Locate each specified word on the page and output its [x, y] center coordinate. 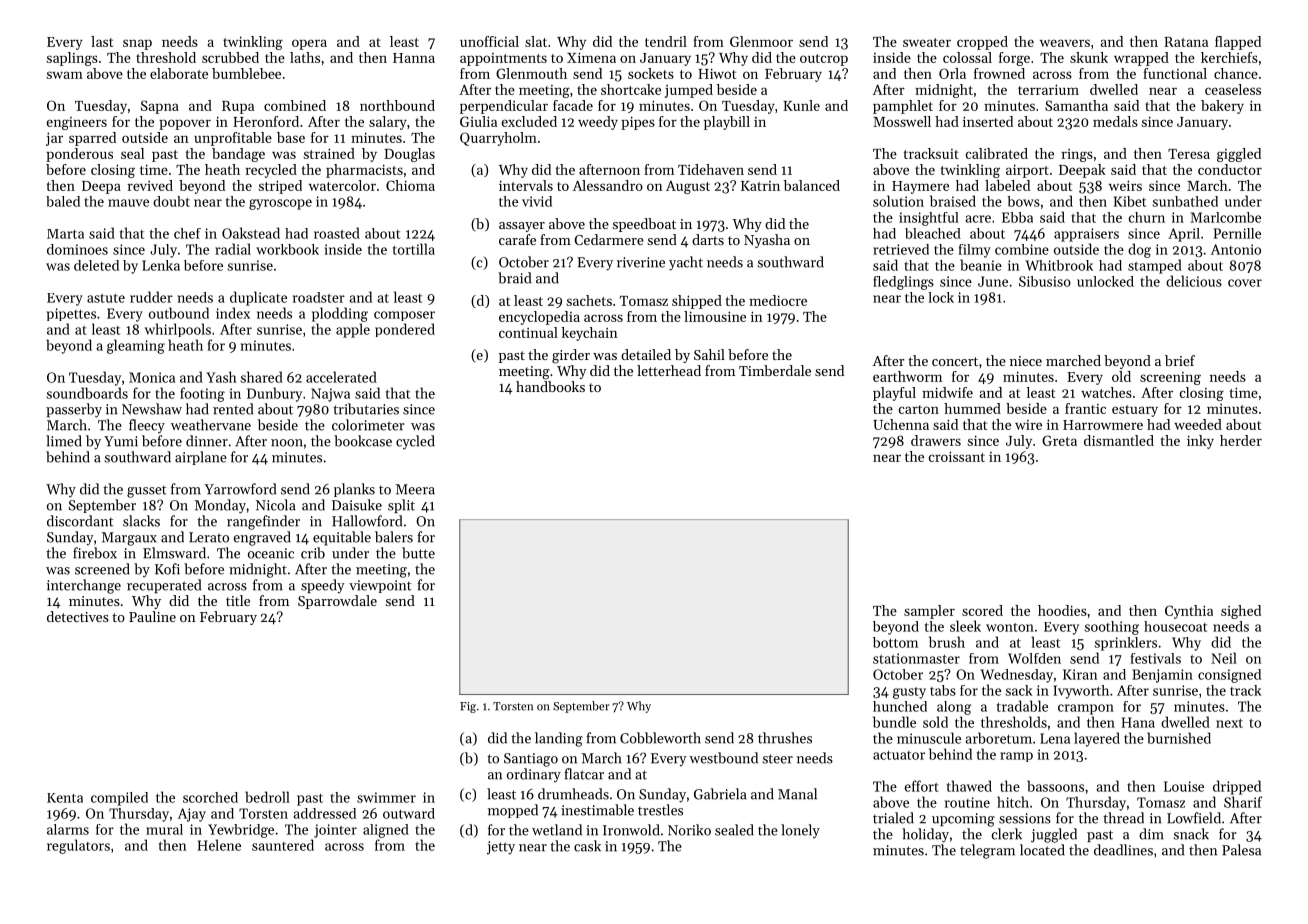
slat [536, 41]
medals [1115, 121]
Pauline [152, 616]
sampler [929, 612]
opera [309, 44]
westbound [723, 758]
